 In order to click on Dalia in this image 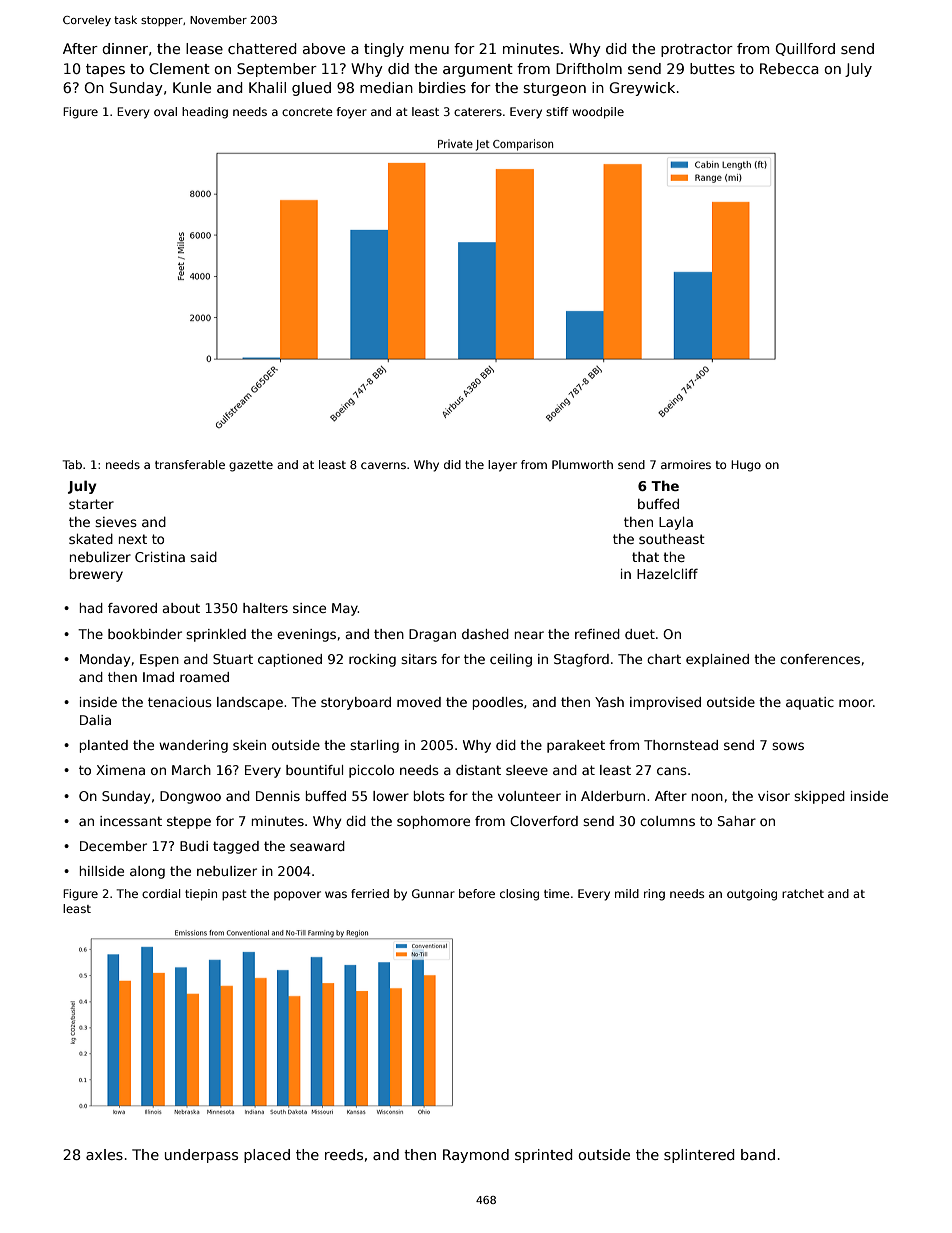, I will do `click(95, 720)`.
